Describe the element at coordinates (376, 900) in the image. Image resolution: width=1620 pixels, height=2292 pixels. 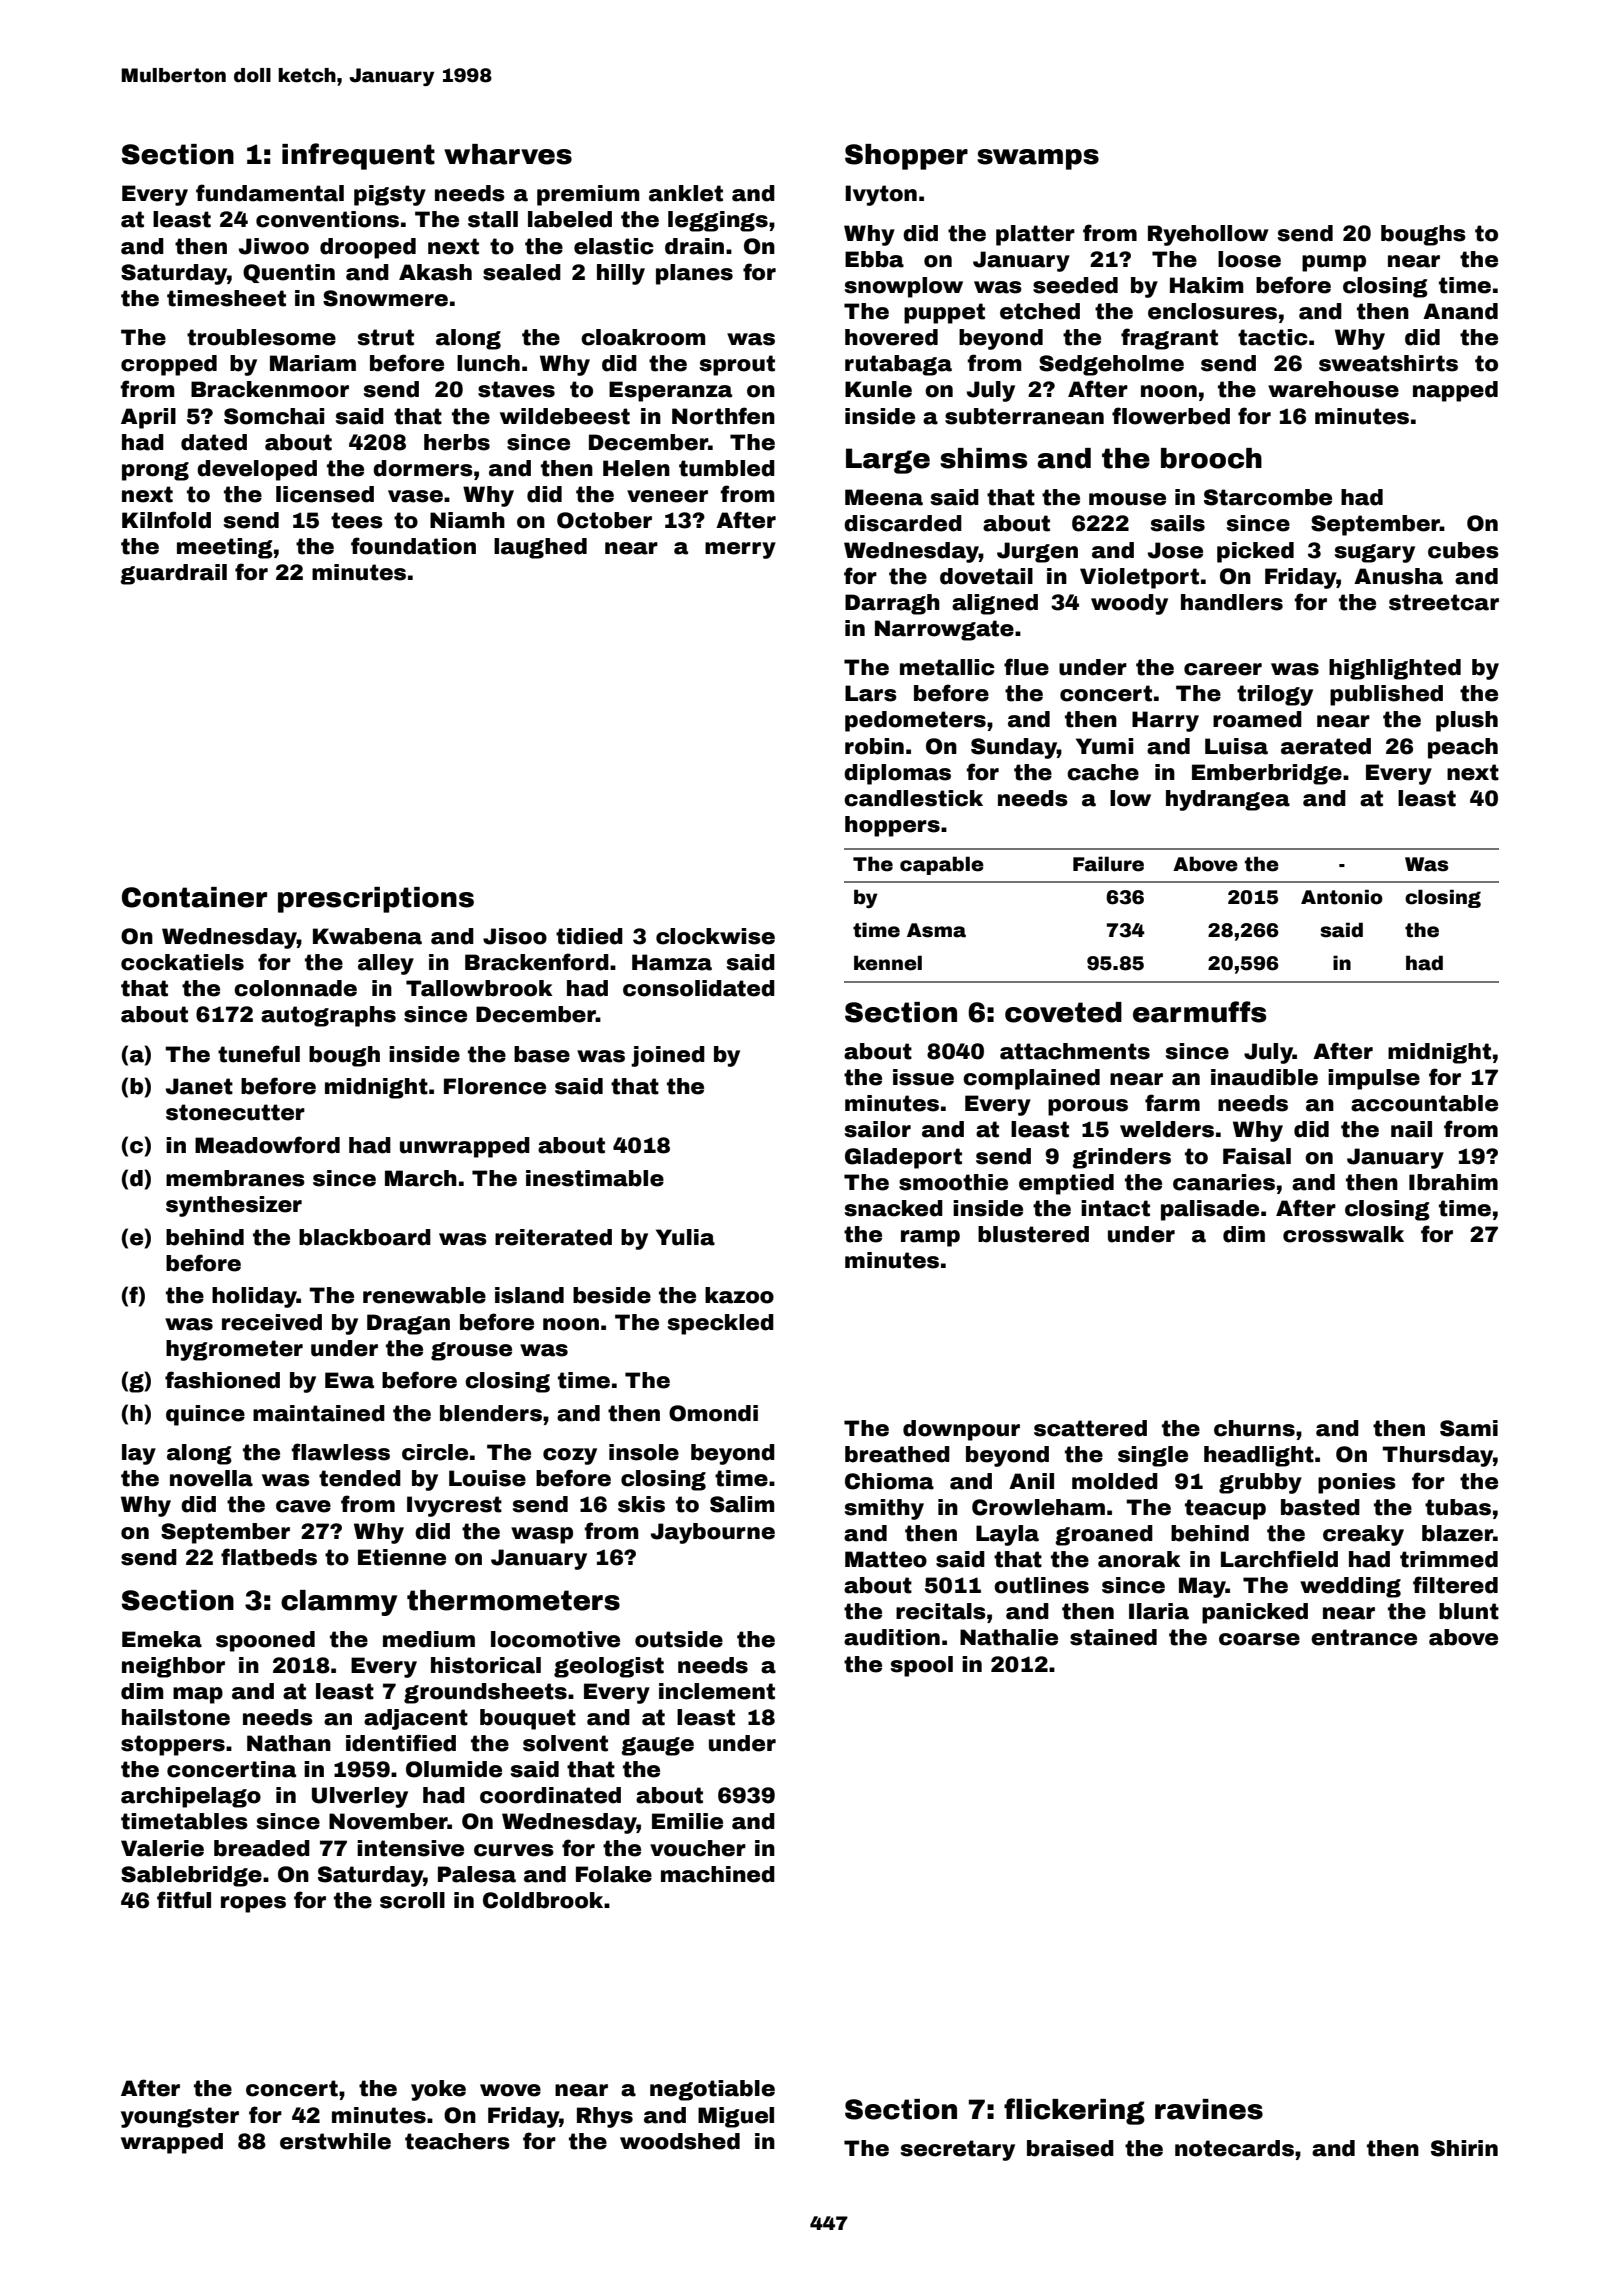
I see `prescriptions` at that location.
